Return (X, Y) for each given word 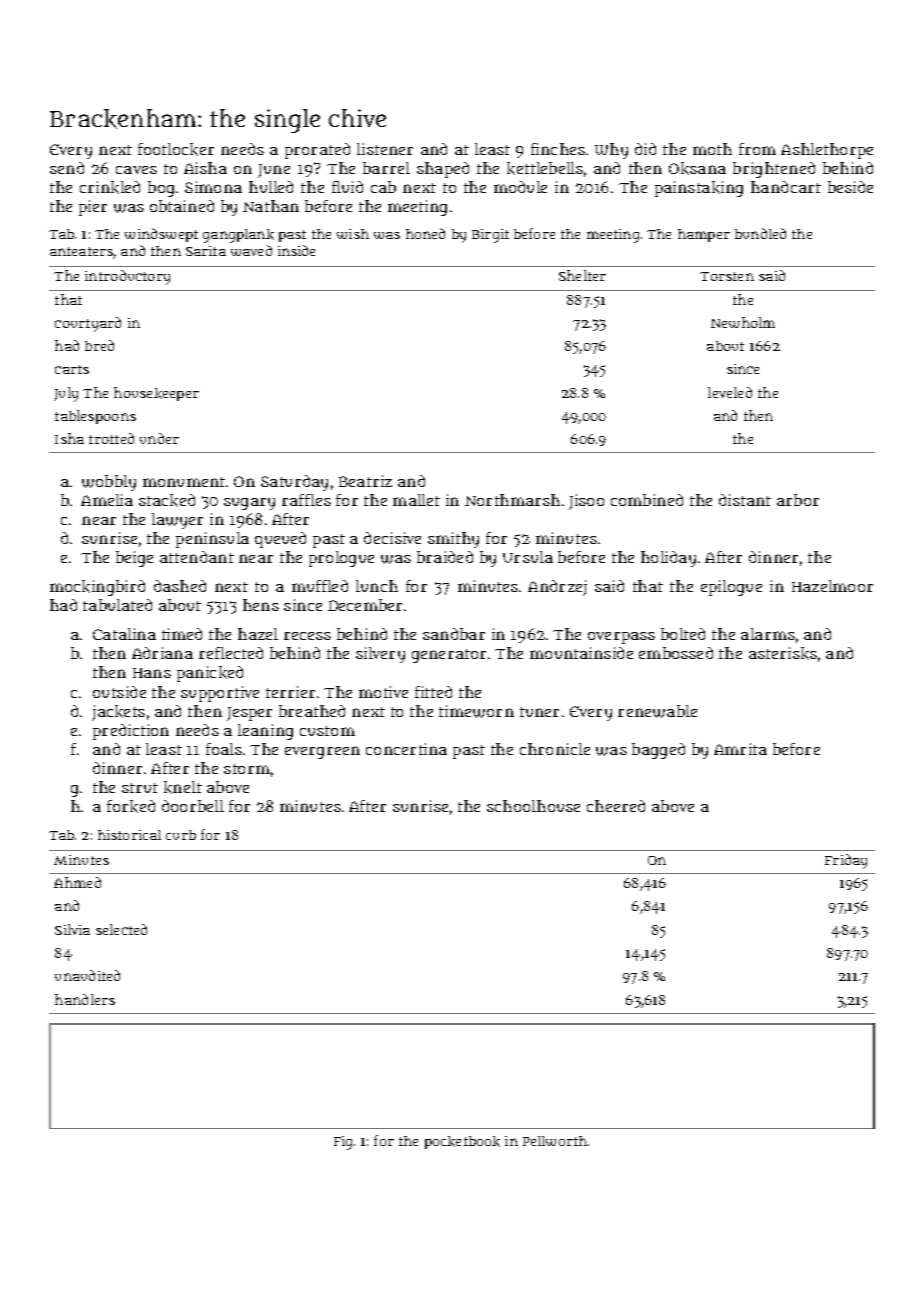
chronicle (555, 749)
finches (558, 149)
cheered (616, 806)
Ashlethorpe (827, 151)
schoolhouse (533, 806)
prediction (131, 732)
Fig (343, 1143)
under (159, 438)
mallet (416, 500)
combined (647, 500)
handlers (85, 999)
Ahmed (77, 882)
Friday (846, 861)
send (67, 168)
